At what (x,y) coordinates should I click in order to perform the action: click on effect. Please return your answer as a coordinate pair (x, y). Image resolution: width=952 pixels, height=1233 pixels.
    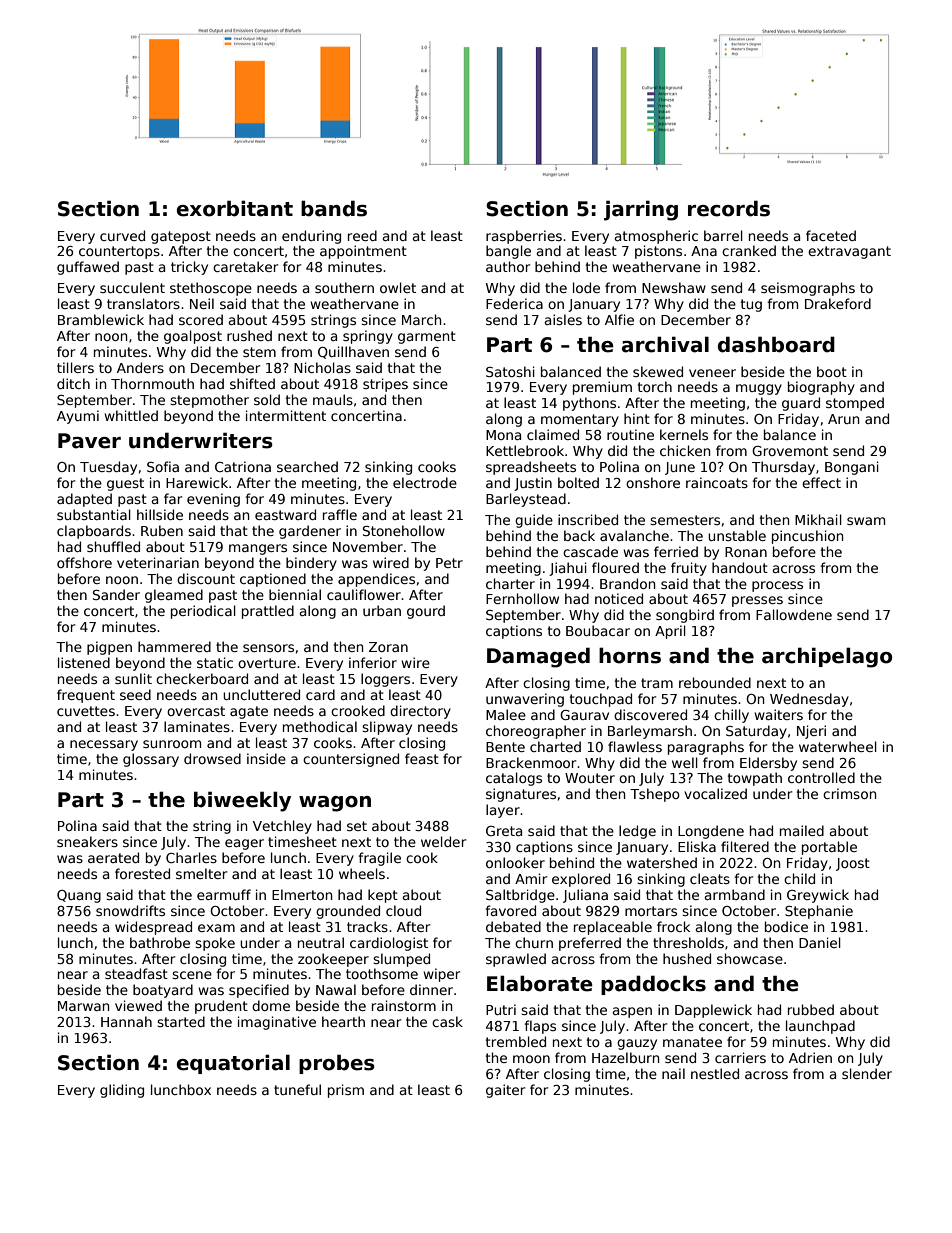
    Looking at the image, I should click on (821, 482).
